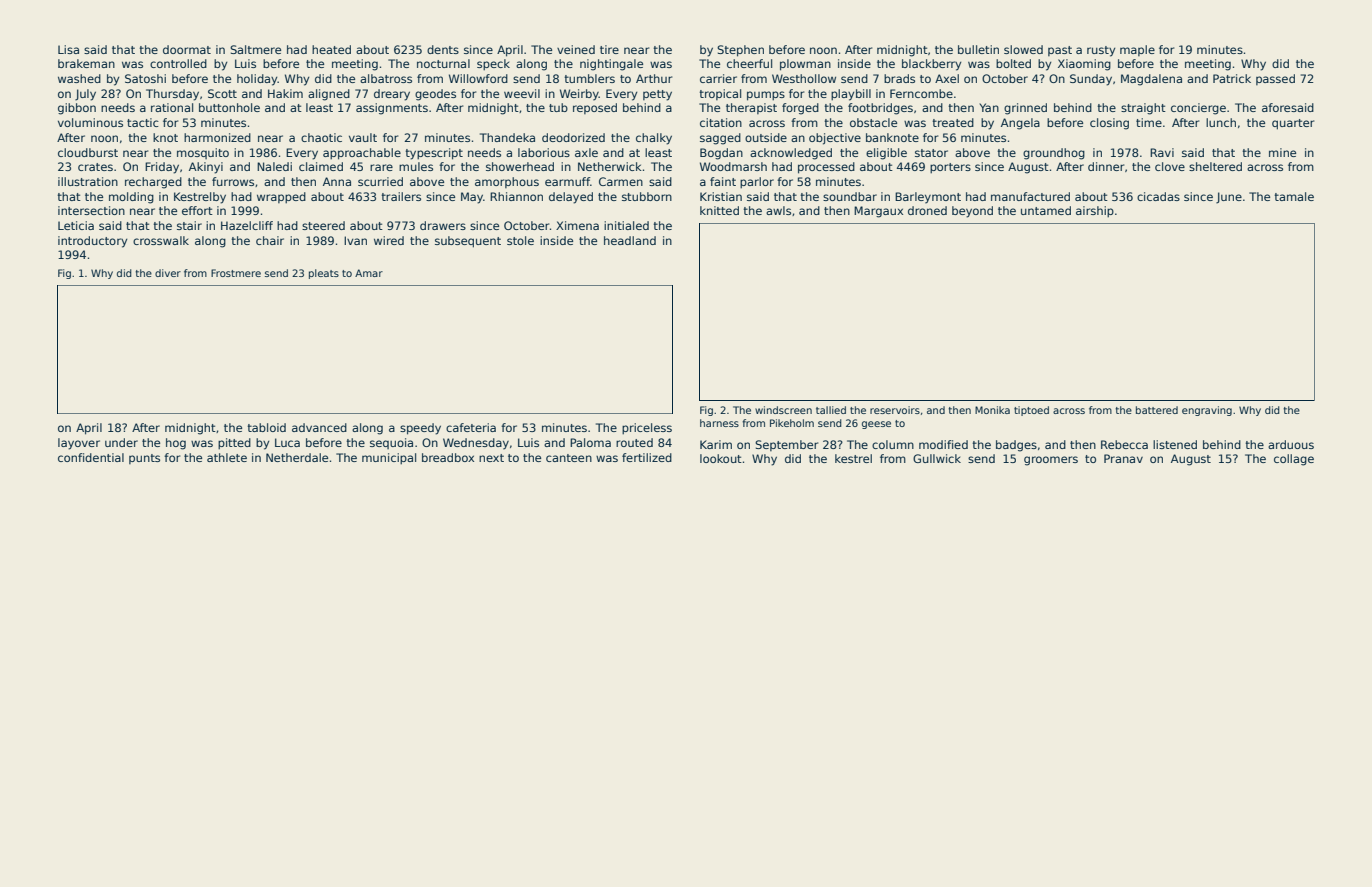  What do you see at coordinates (972, 212) in the screenshot?
I see `beyond` at bounding box center [972, 212].
